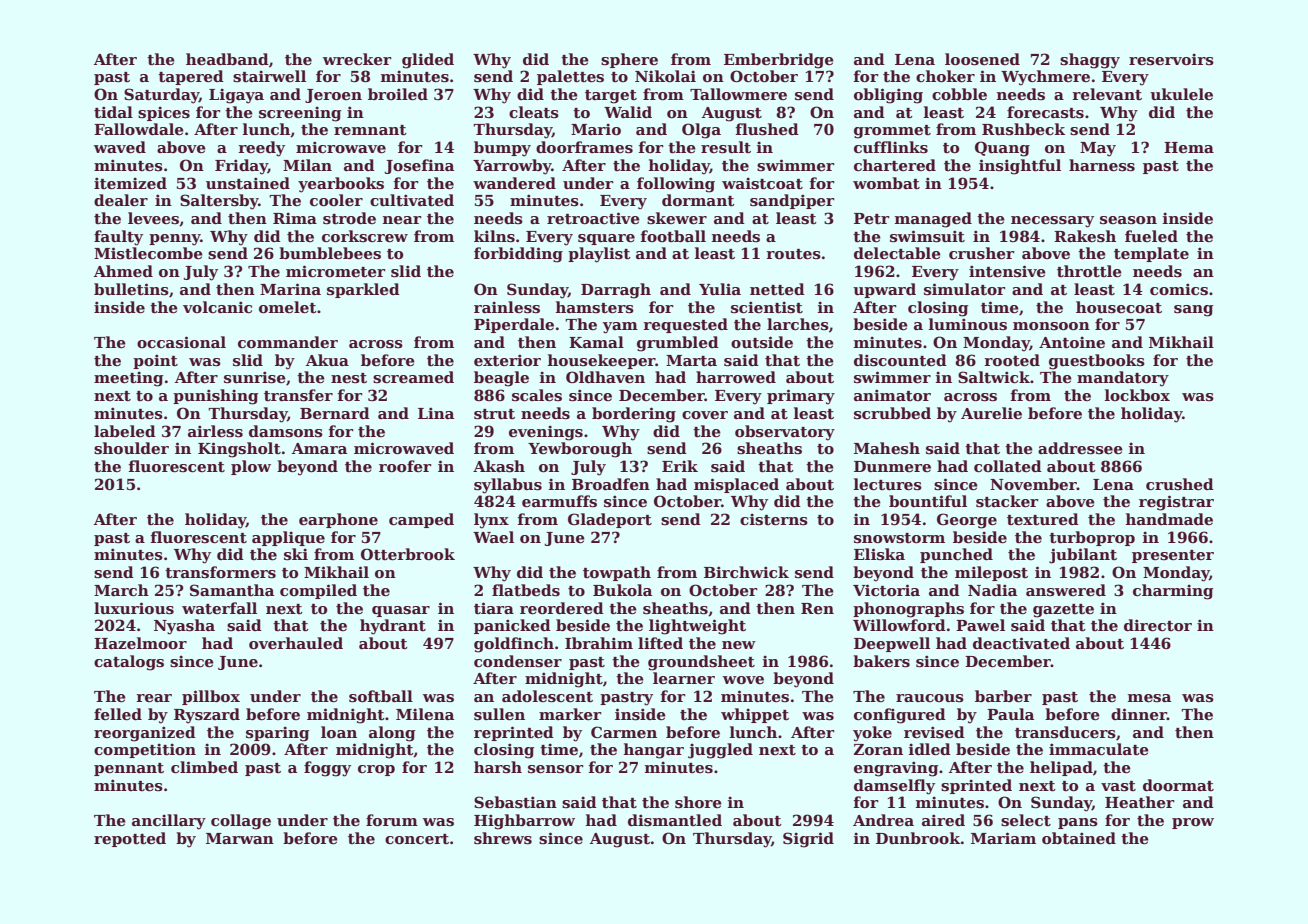 The image size is (1308, 924). I want to click on shoulder, so click(131, 448).
